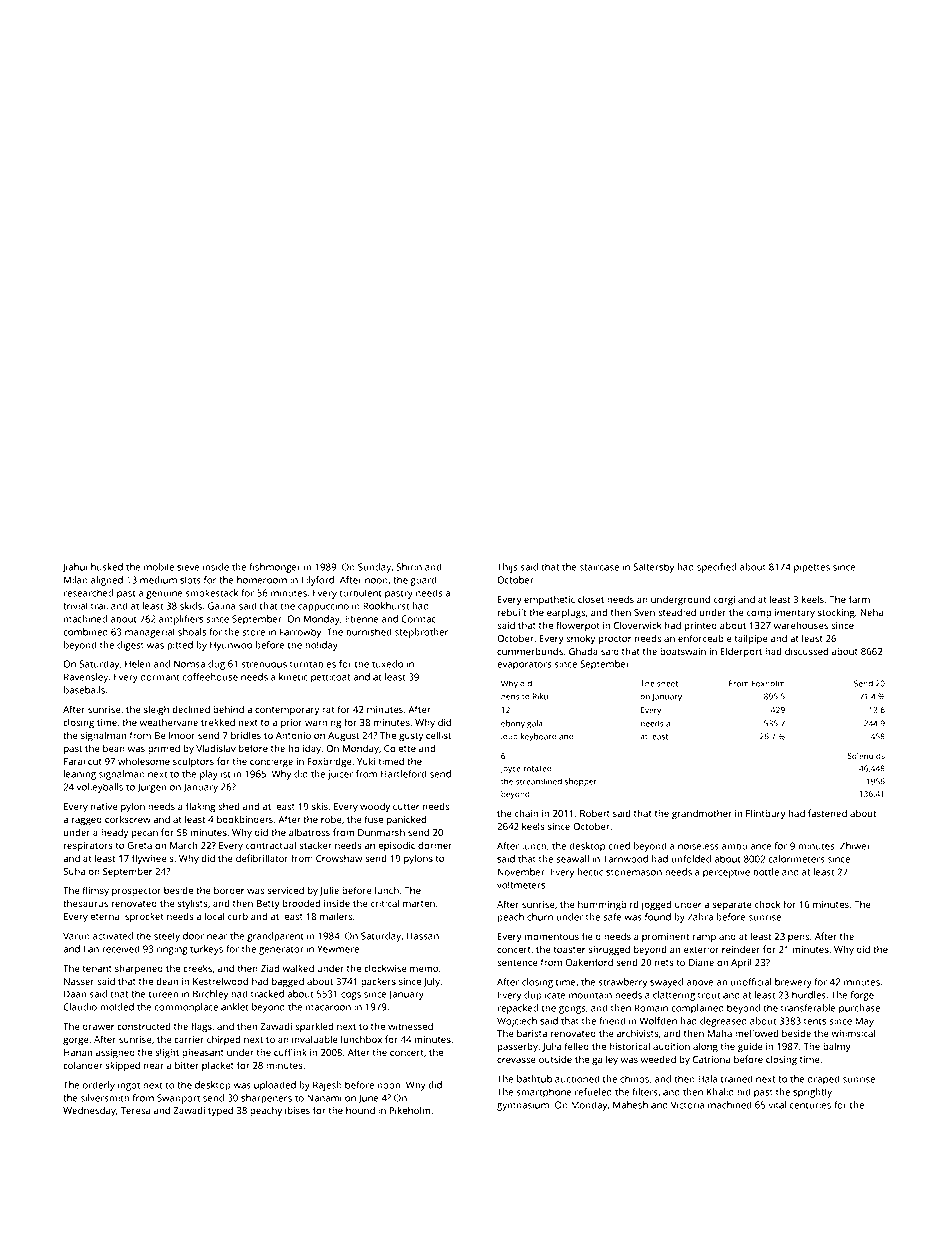 The image size is (952, 1233). Describe the element at coordinates (812, 568) in the page. I see `pipettes` at that location.
